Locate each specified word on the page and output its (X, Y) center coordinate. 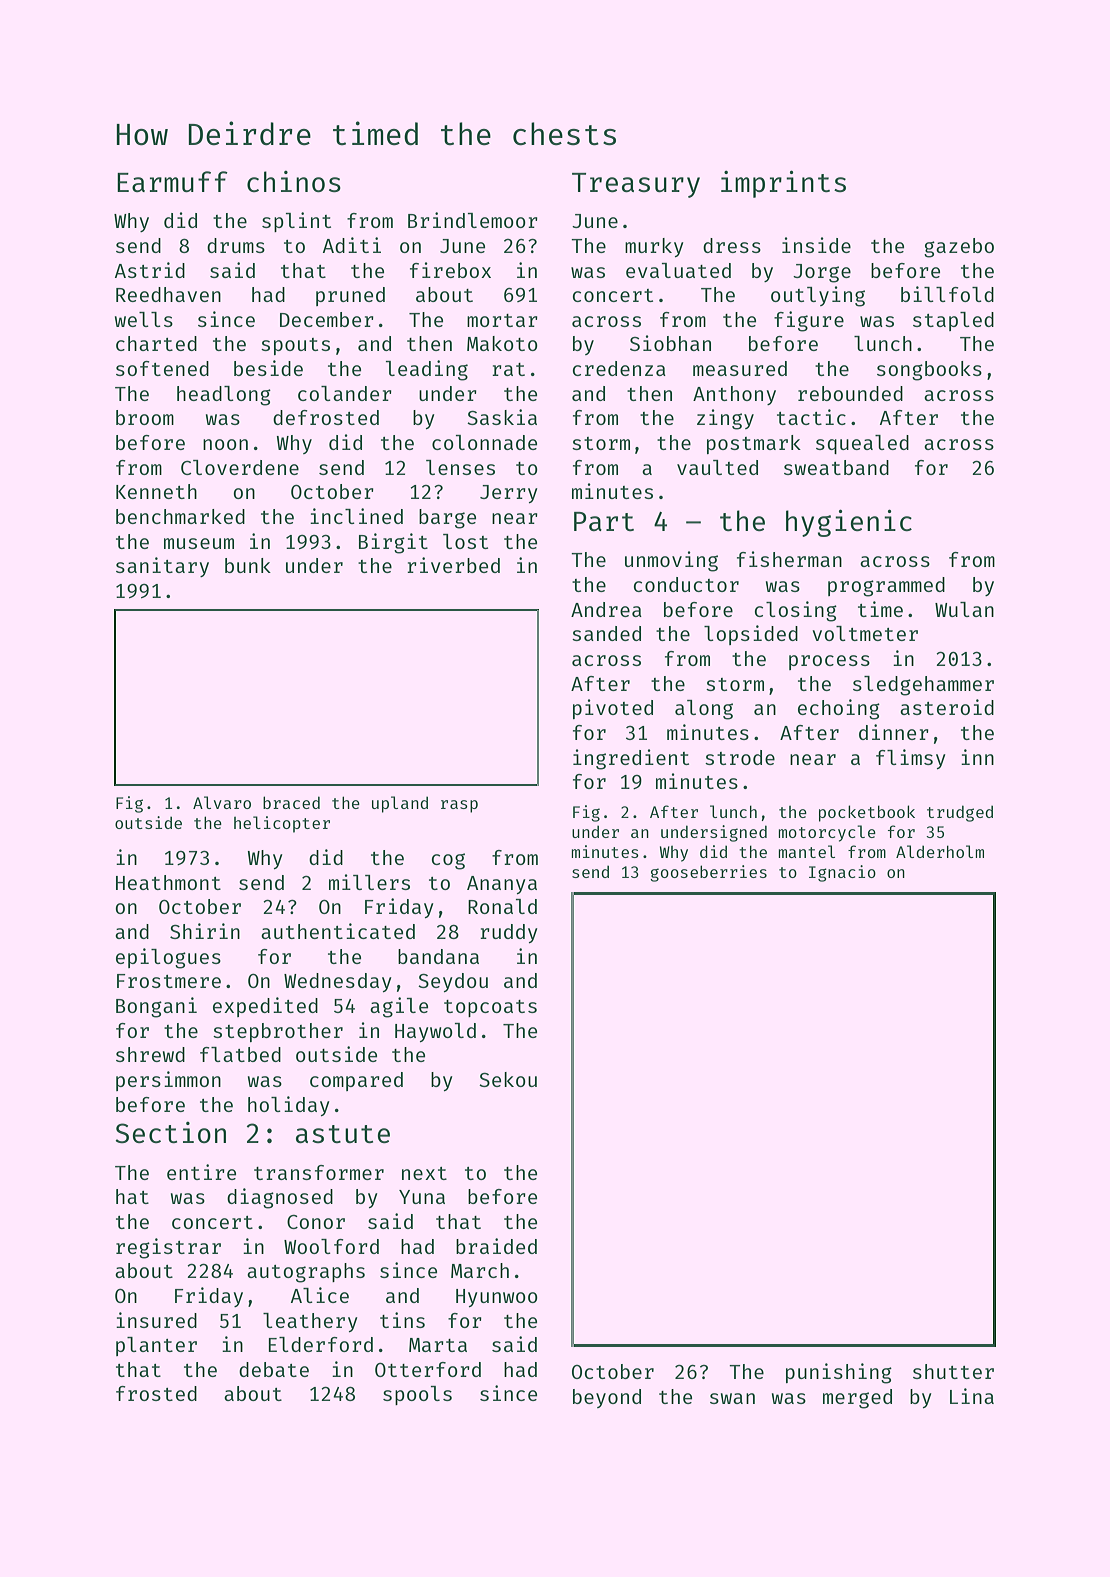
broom (145, 417)
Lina (972, 1396)
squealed (862, 444)
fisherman (789, 559)
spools (417, 1395)
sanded (606, 633)
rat (508, 369)
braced (291, 802)
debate (274, 1369)
